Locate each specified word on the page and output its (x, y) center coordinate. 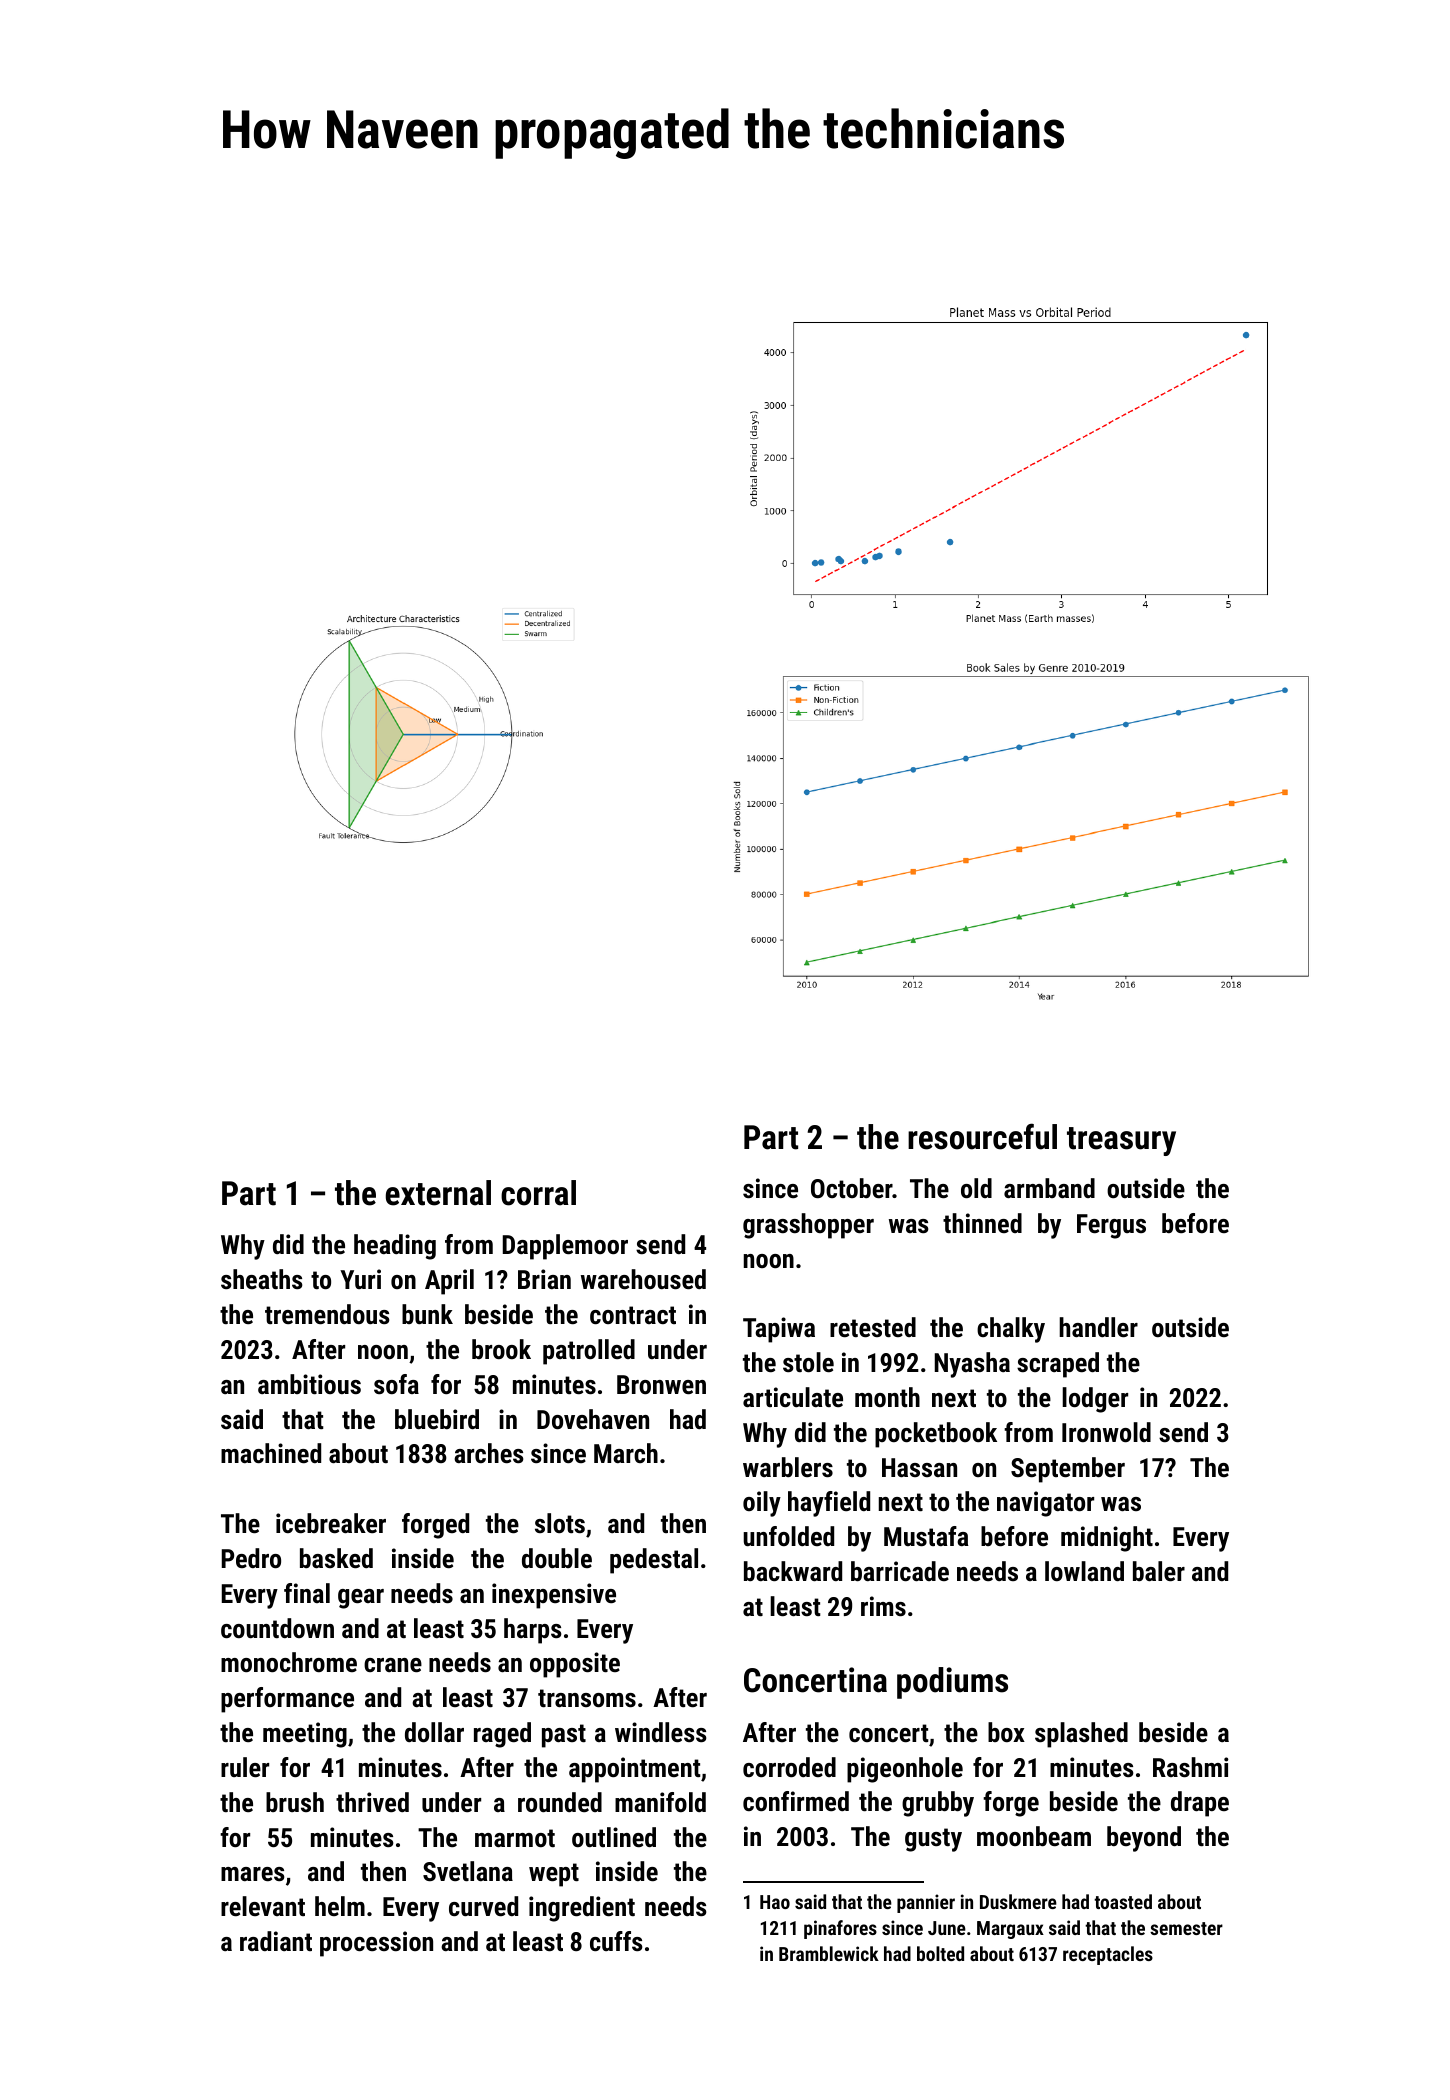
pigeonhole (905, 1770)
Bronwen (661, 1384)
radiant (276, 1941)
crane (393, 1665)
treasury (1121, 1141)
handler (1098, 1327)
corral (538, 1193)
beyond (1144, 1839)
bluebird (437, 1419)
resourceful (982, 1136)
